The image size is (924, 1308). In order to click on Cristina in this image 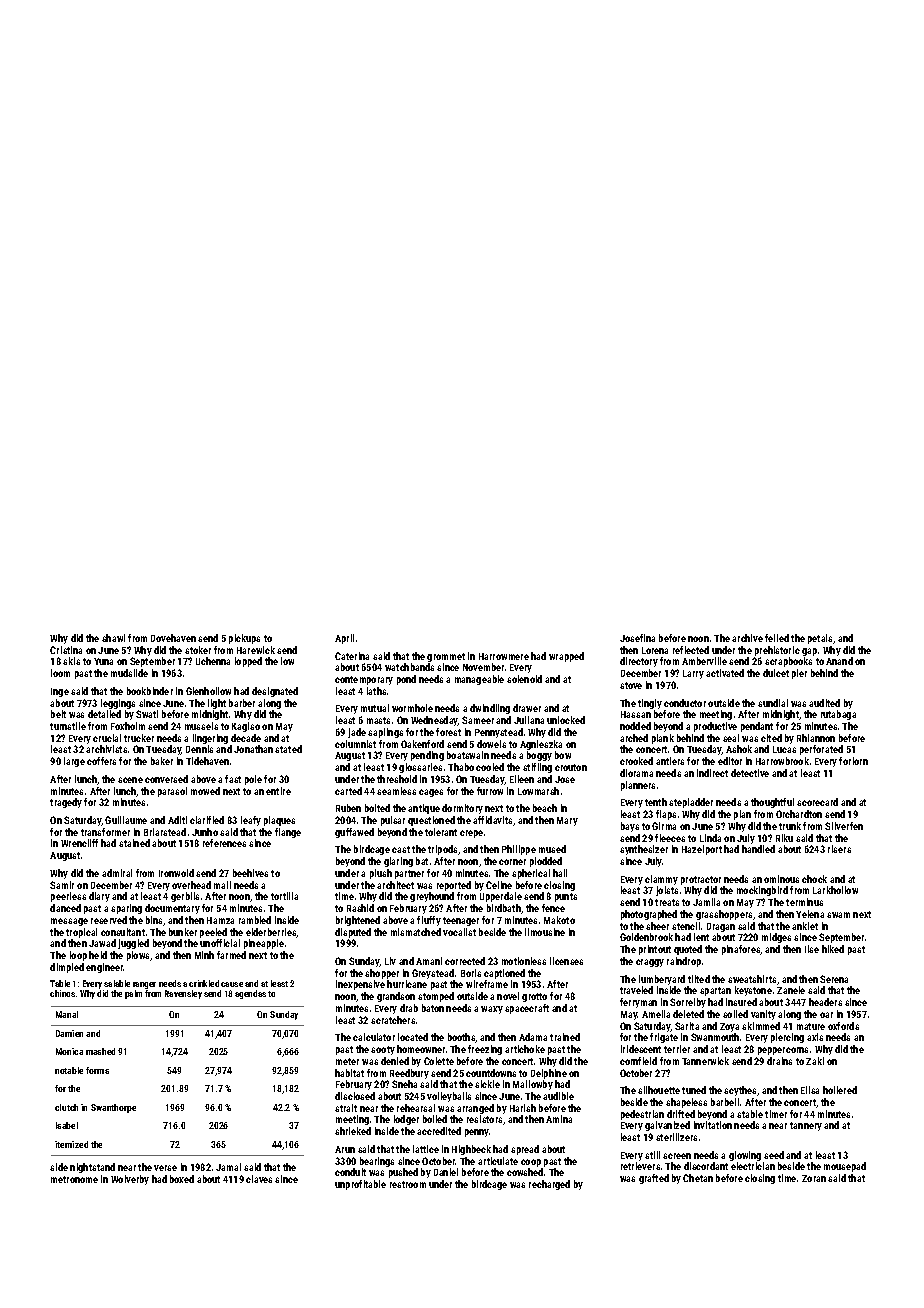, I will do `click(66, 650)`.
